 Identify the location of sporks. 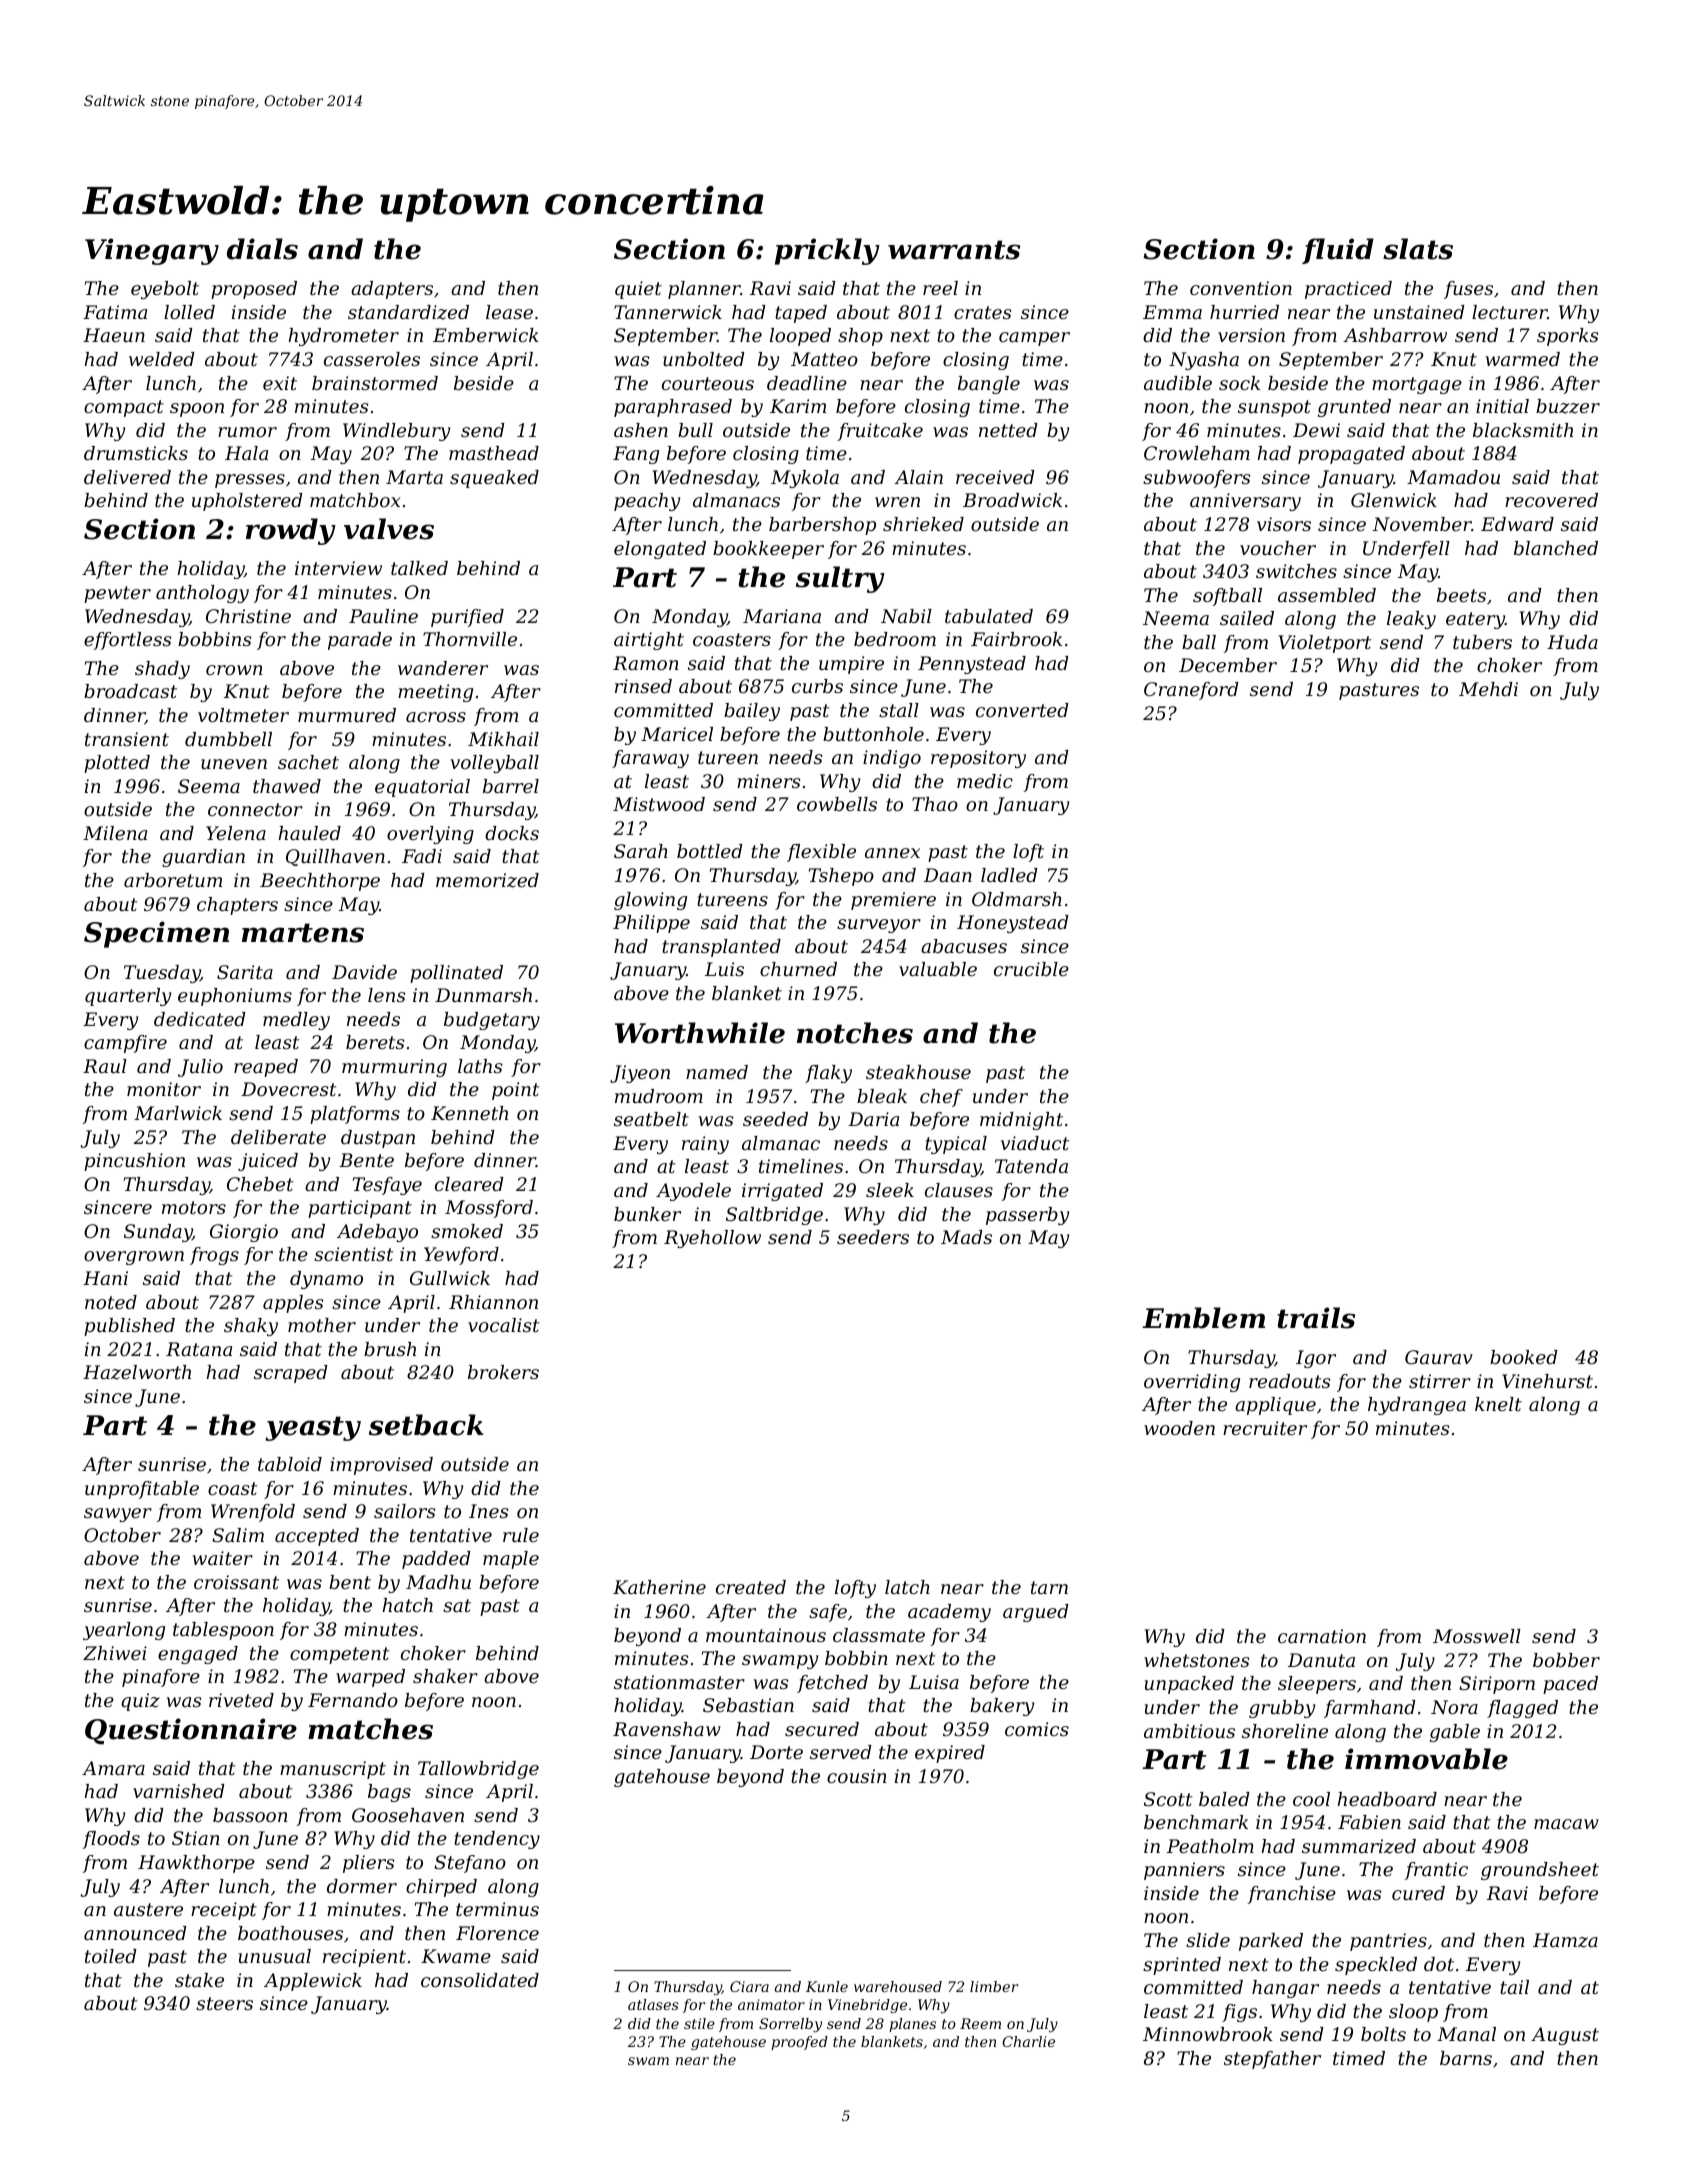
(1568, 337).
